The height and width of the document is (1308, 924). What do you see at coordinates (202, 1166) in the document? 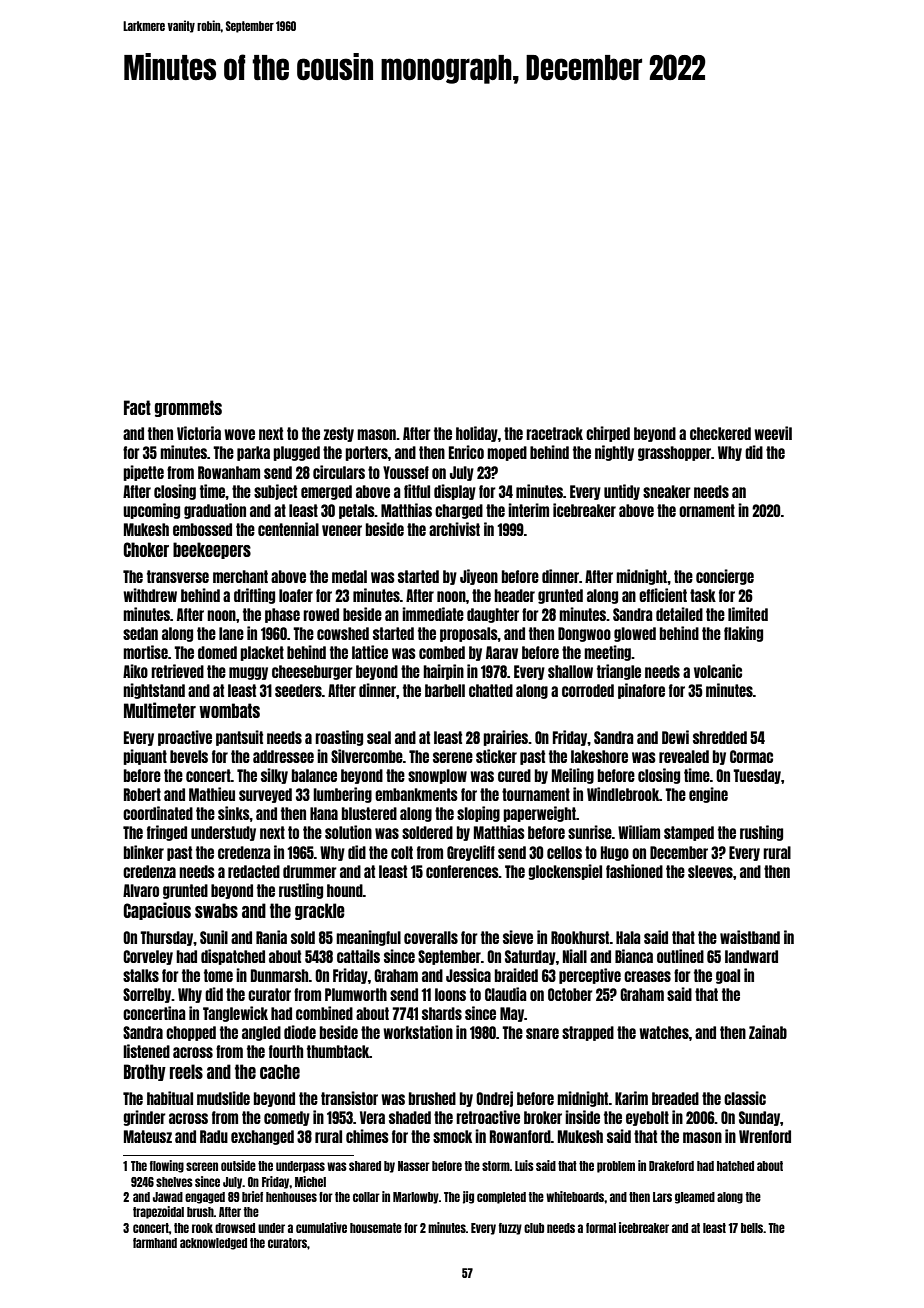
I see `screen` at bounding box center [202, 1166].
